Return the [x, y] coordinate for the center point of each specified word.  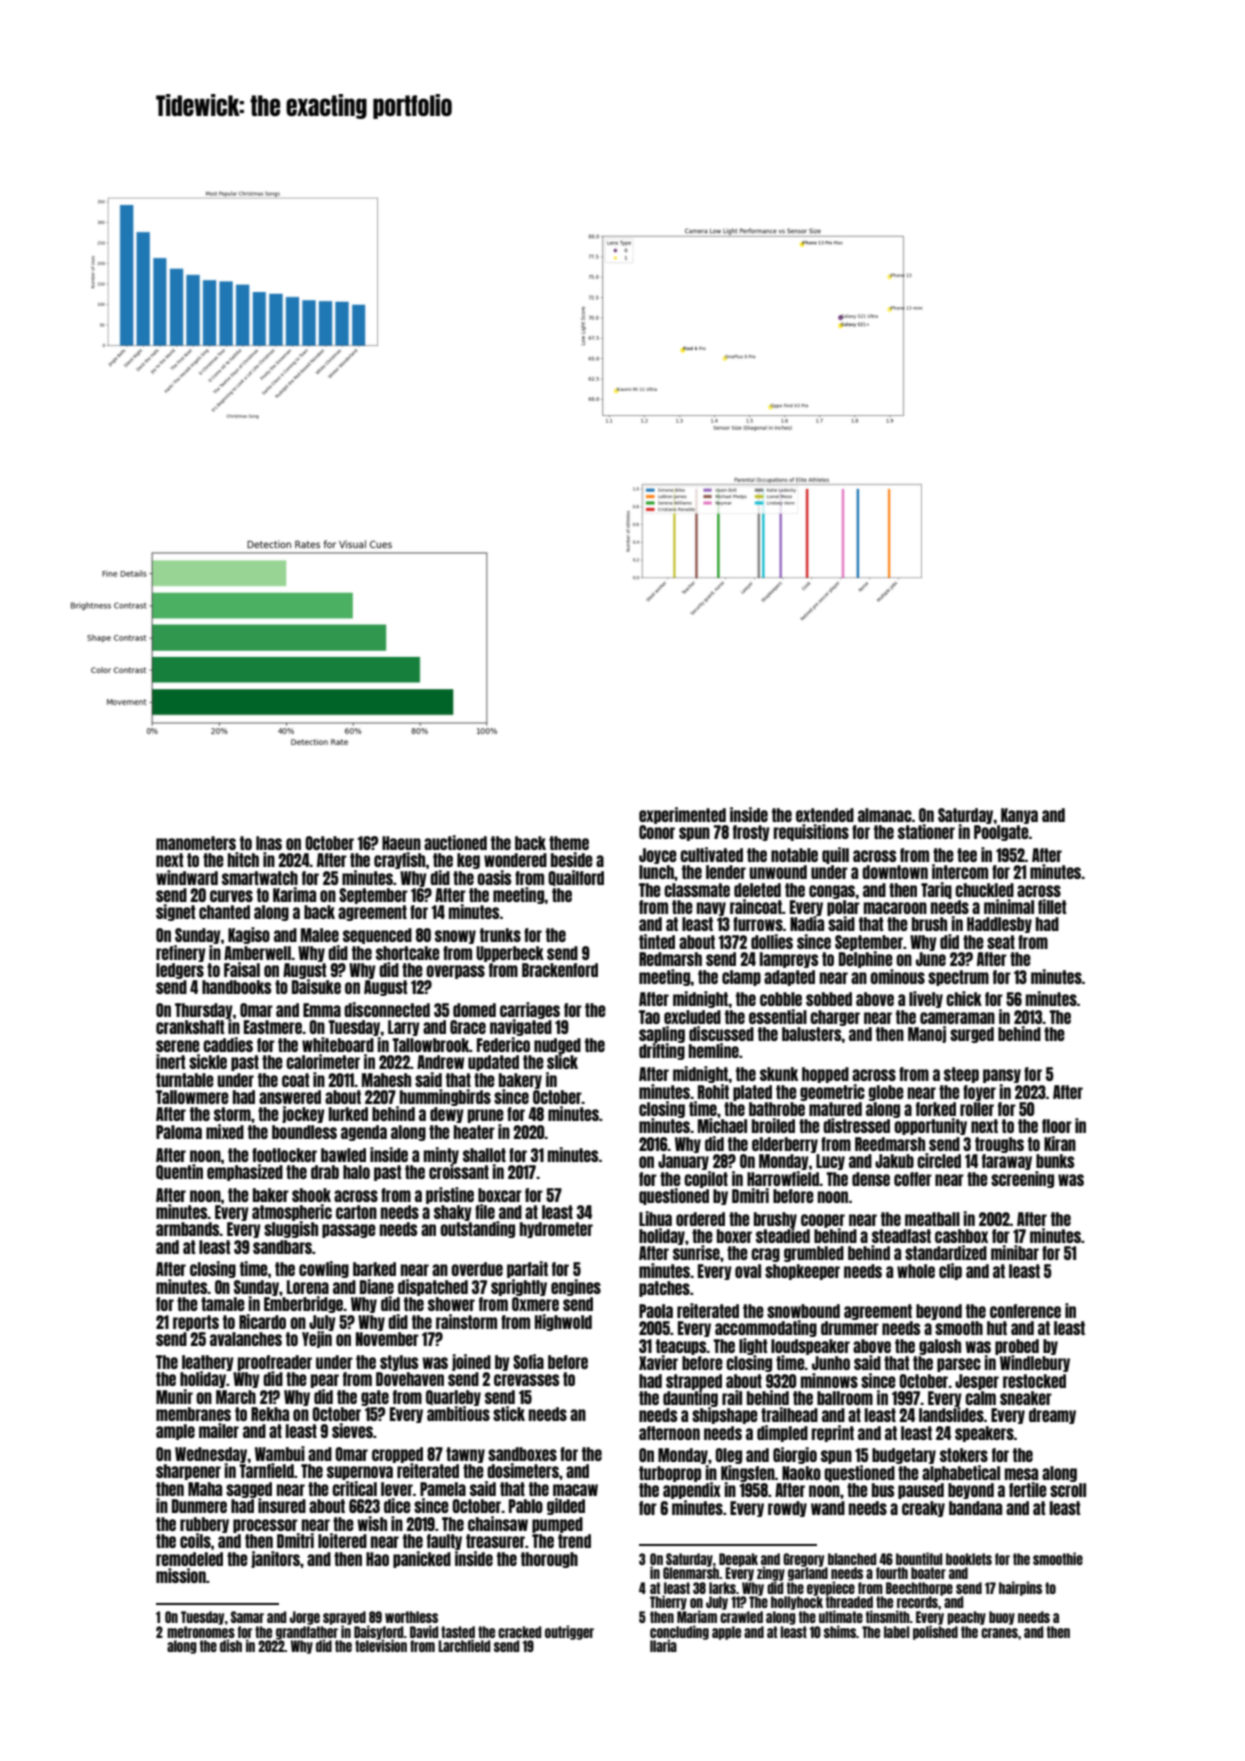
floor [1057, 1126]
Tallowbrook [431, 1045]
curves [231, 896]
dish [231, 1645]
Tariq [936, 890]
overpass [455, 972]
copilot [706, 1179]
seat [1001, 942]
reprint [833, 1433]
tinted [657, 941]
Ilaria [663, 1645]
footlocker [284, 1155]
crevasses [526, 1380]
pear [325, 1381]
